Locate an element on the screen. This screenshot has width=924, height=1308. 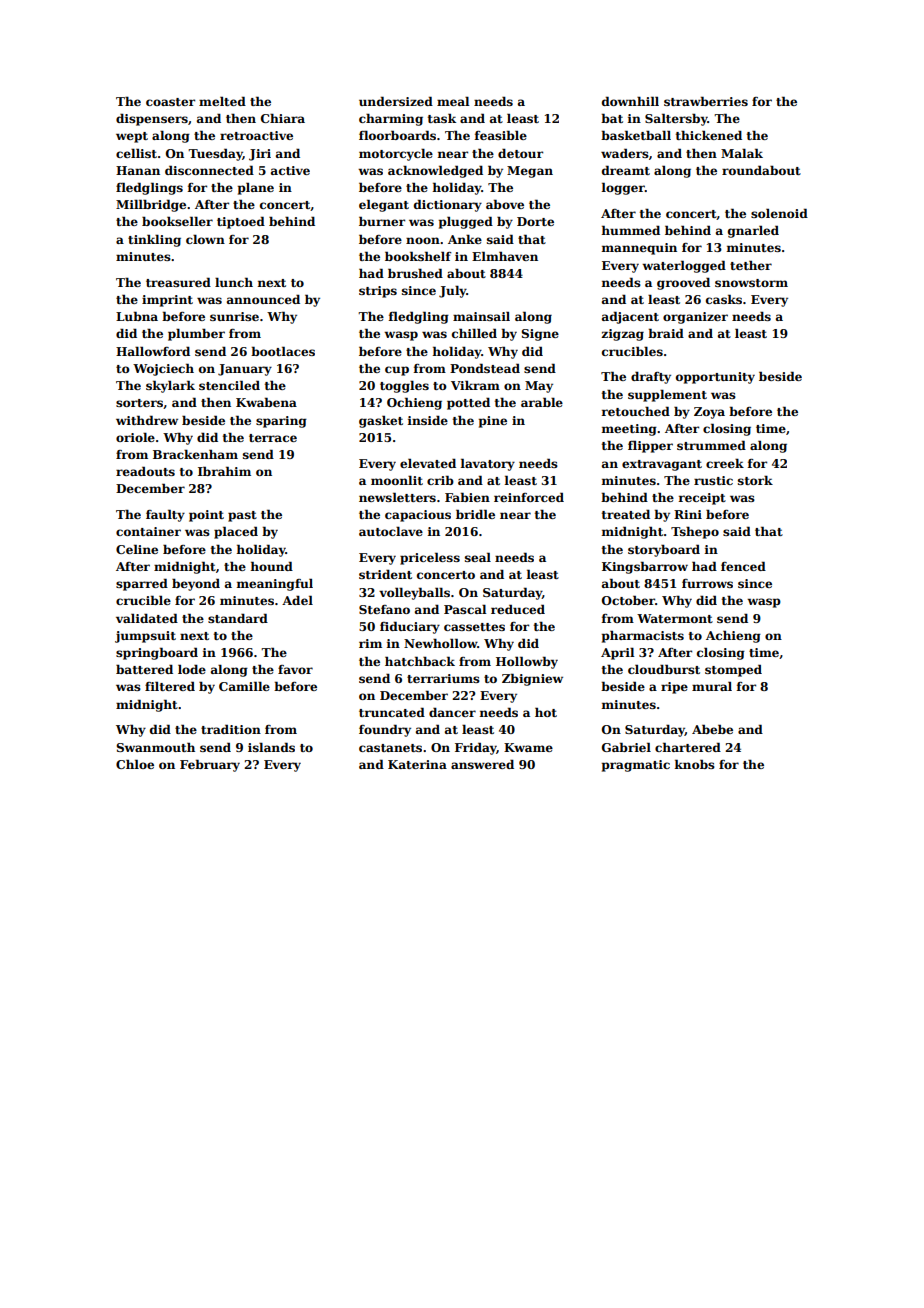
Zoya is located at coordinates (709, 413).
